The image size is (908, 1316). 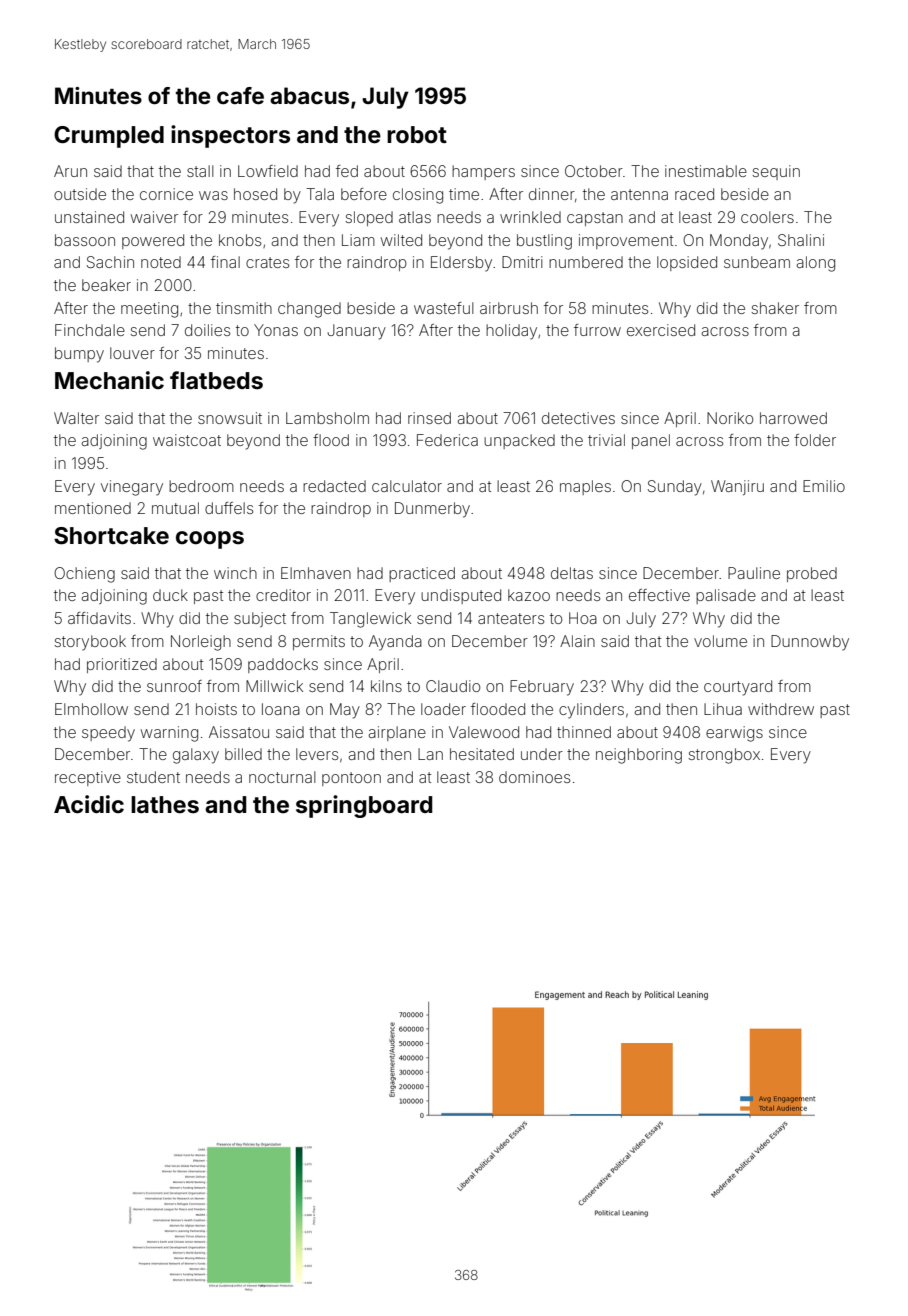 I want to click on Ioana, so click(x=281, y=709).
